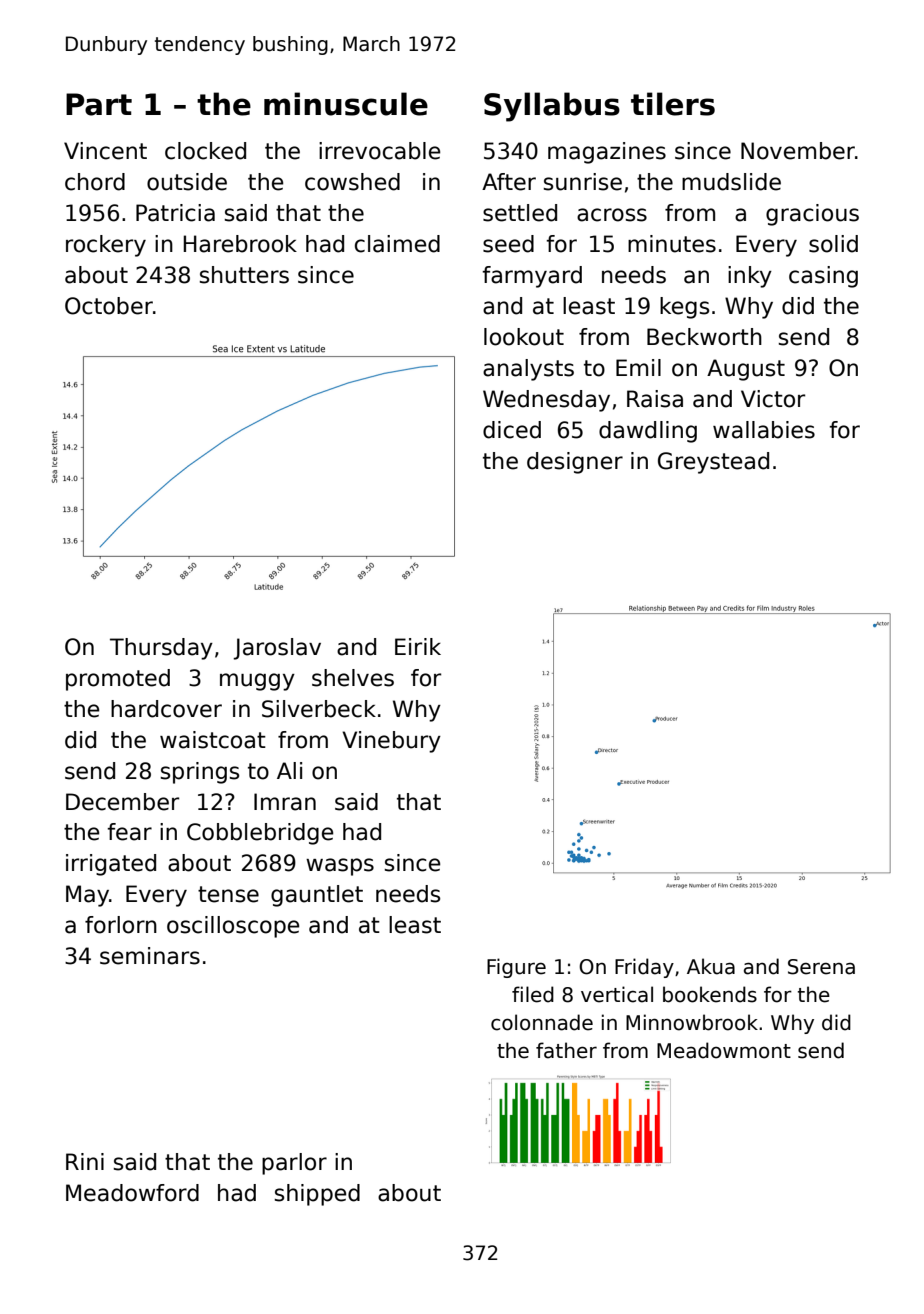 The width and height of the screenshot is (924, 1314). What do you see at coordinates (99, 104) in the screenshot?
I see `Part` at bounding box center [99, 104].
